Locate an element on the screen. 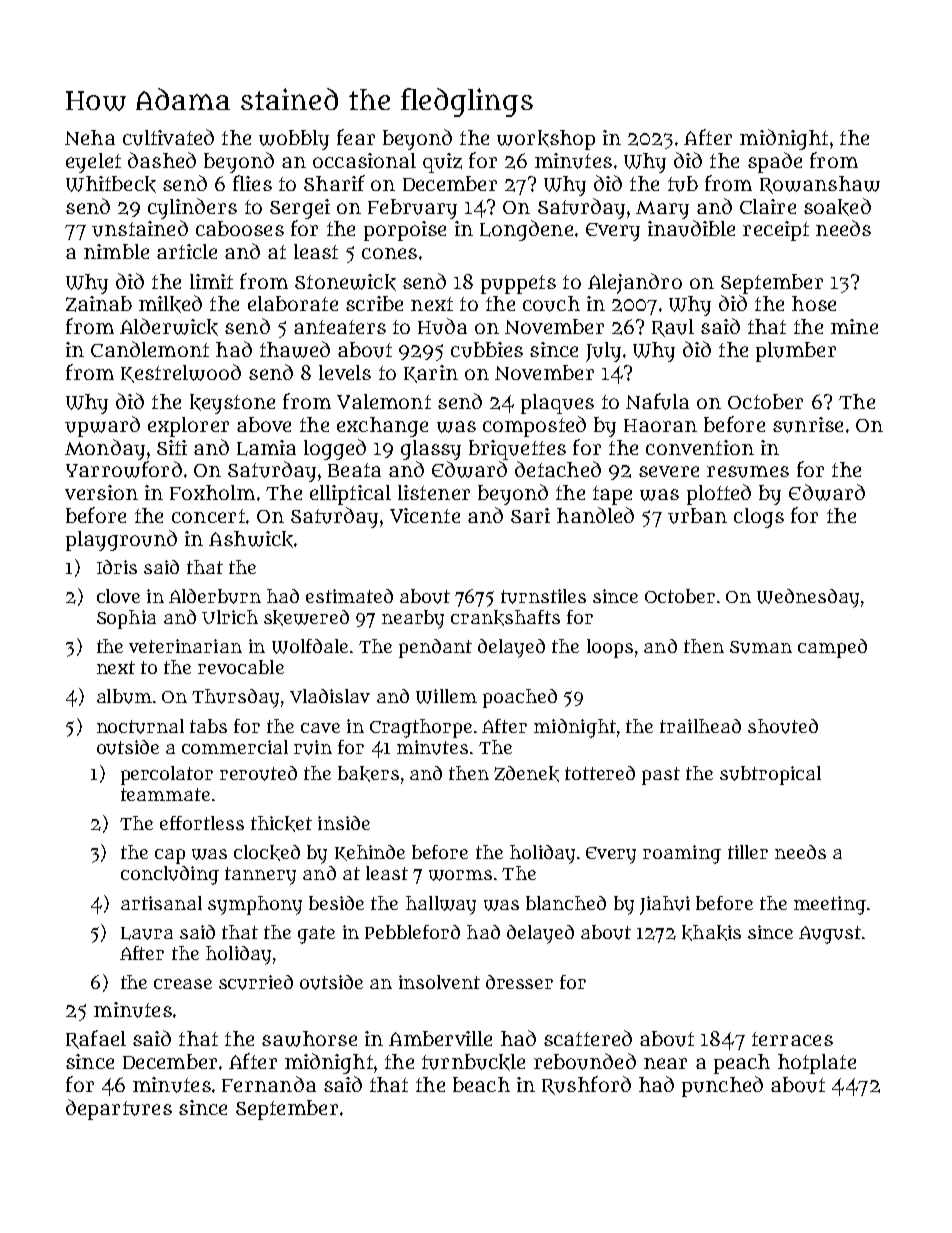 This screenshot has width=952, height=1233. Suman is located at coordinates (761, 647).
